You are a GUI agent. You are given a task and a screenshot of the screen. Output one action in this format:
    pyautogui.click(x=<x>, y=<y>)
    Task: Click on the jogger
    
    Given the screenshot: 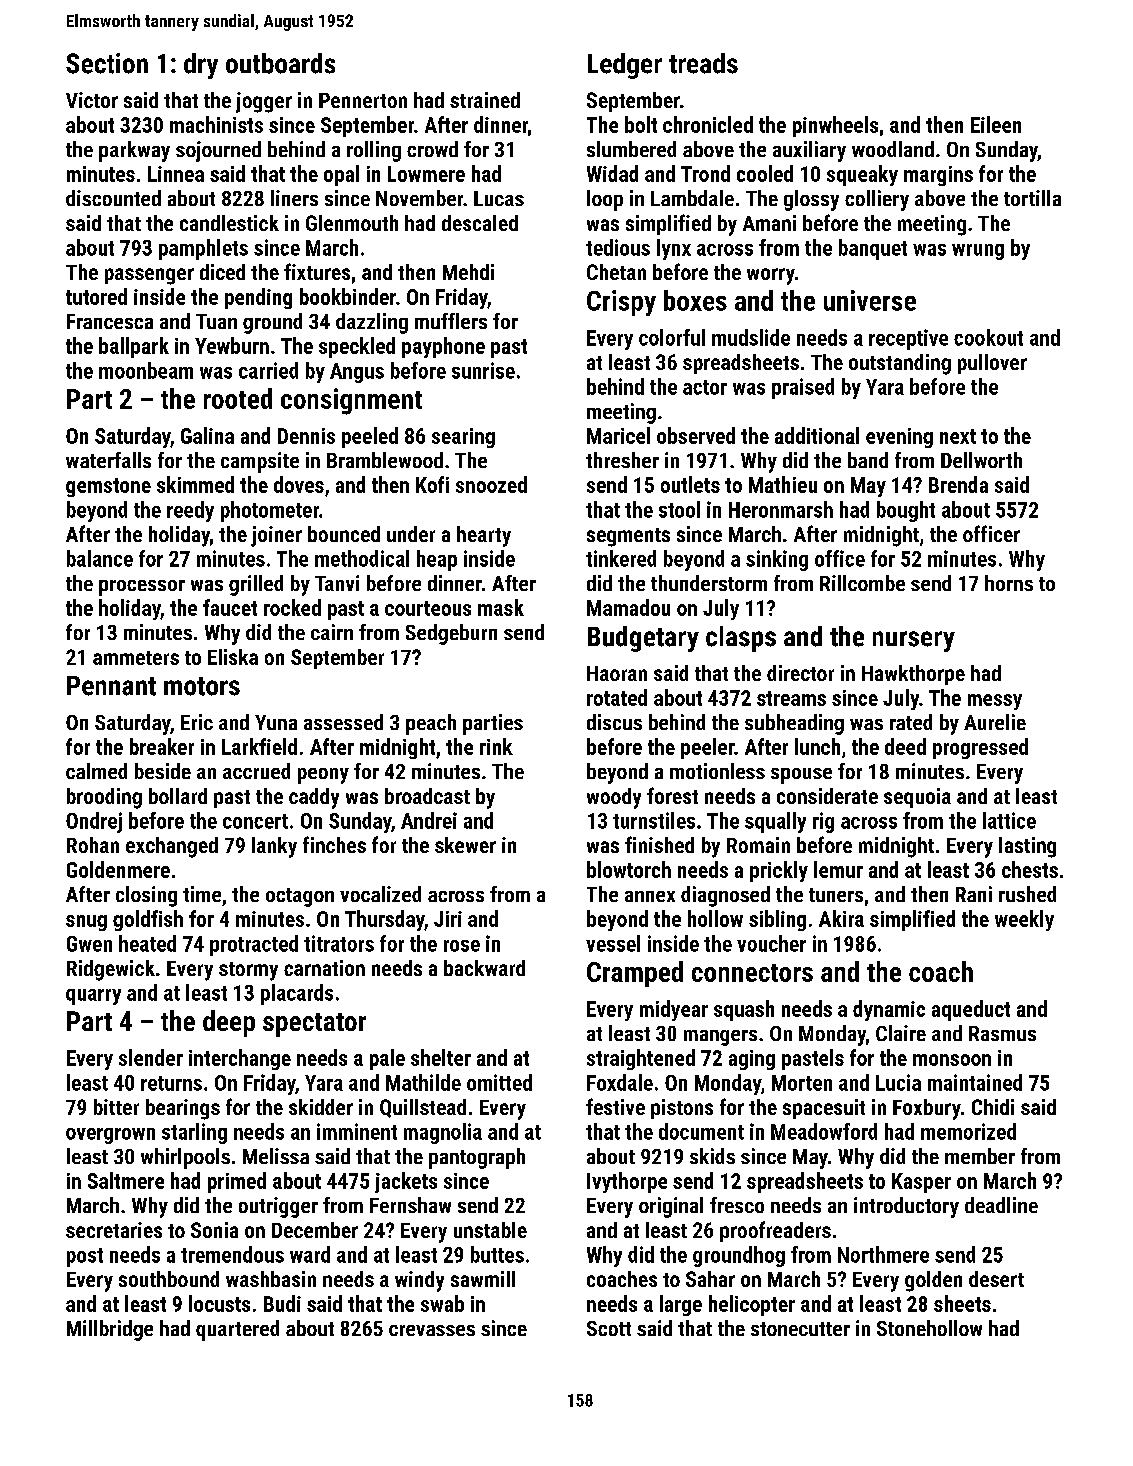 What is the action you would take?
    pyautogui.click(x=264, y=102)
